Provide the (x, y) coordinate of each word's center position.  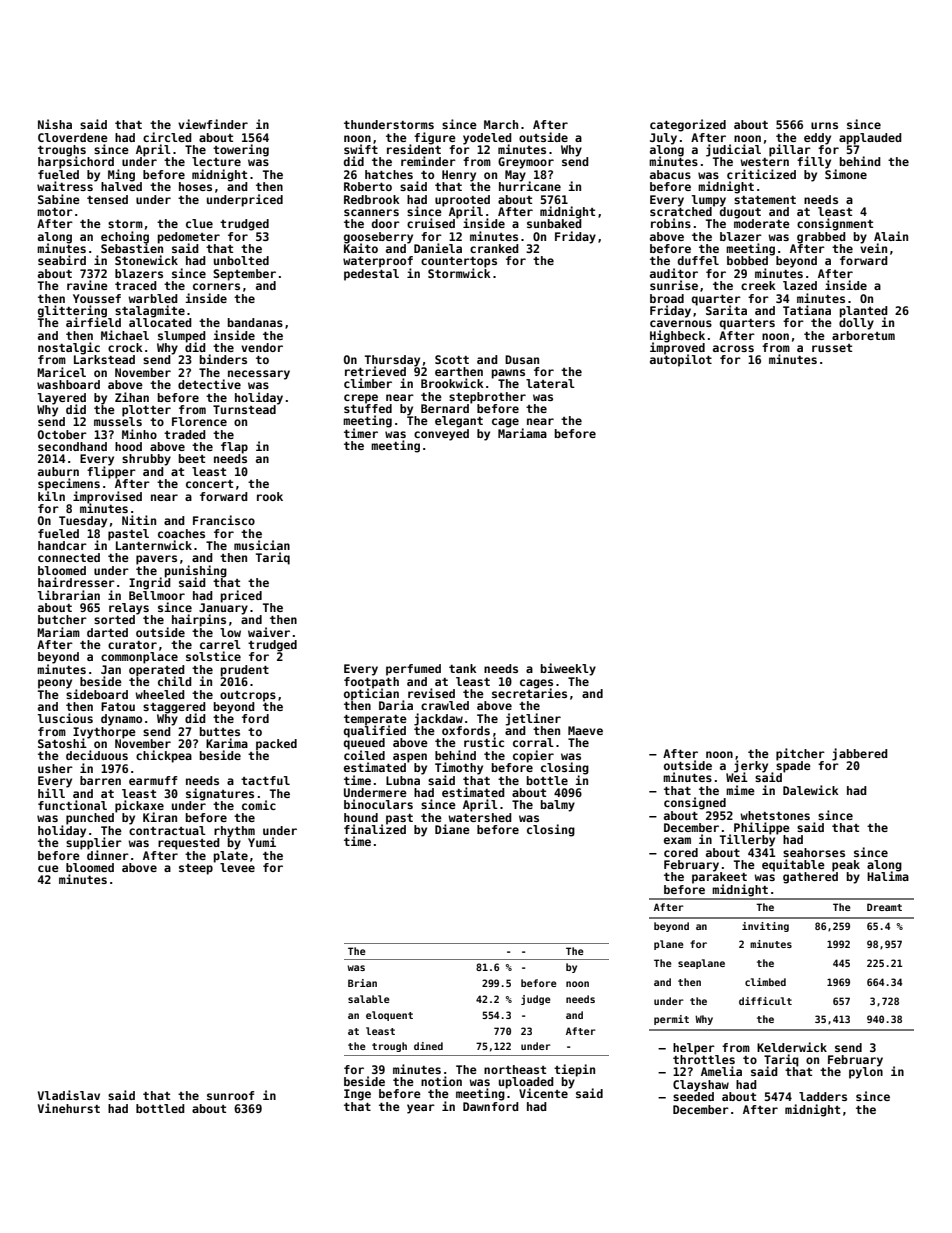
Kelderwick (792, 1047)
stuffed (368, 408)
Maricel (61, 372)
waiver (269, 632)
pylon (866, 1073)
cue (48, 868)
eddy (817, 139)
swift (361, 149)
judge (536, 1000)
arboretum (863, 335)
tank (463, 668)
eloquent (389, 1016)
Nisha (55, 124)
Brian (362, 983)
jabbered (860, 754)
